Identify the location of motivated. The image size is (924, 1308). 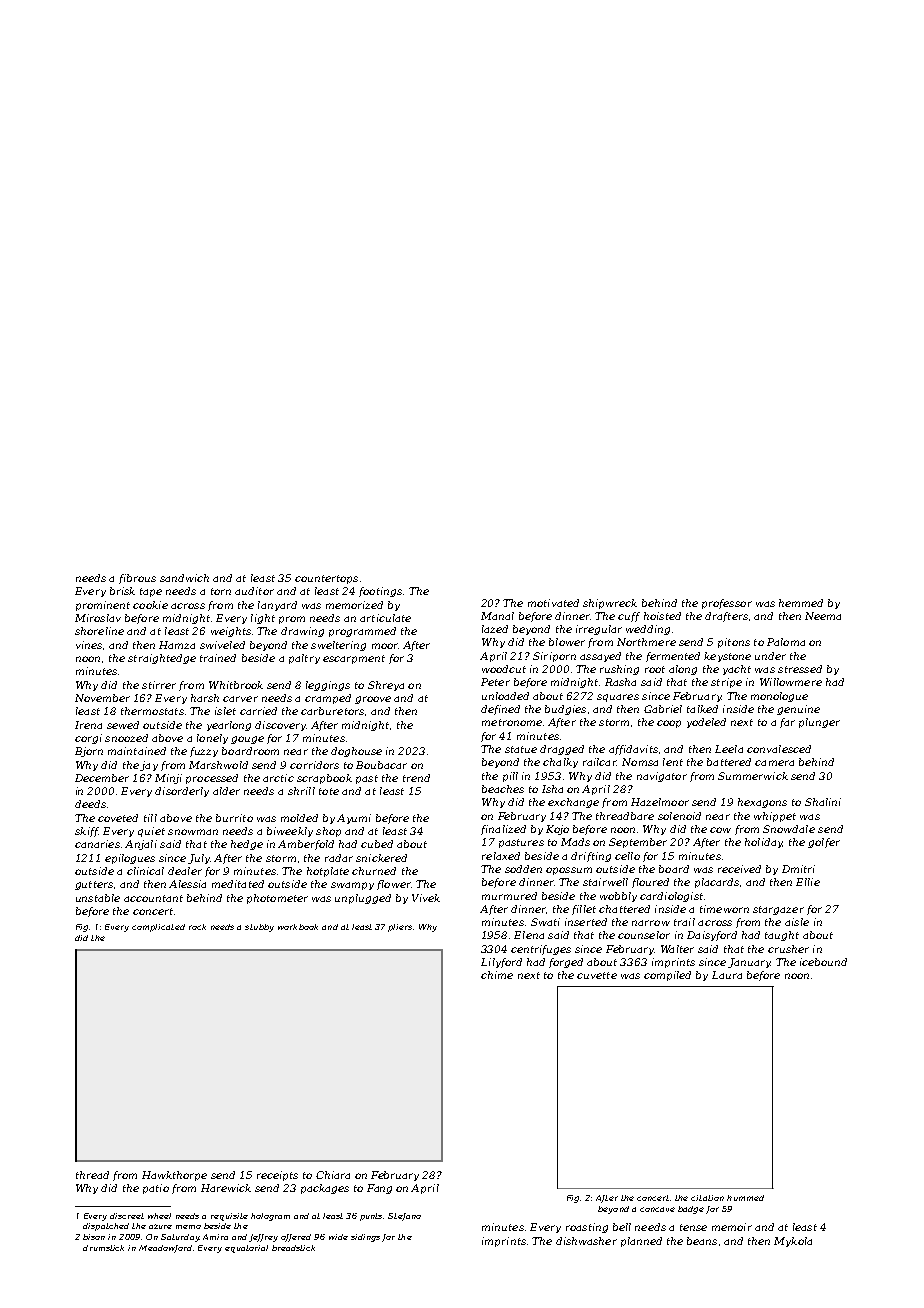
(553, 603).
